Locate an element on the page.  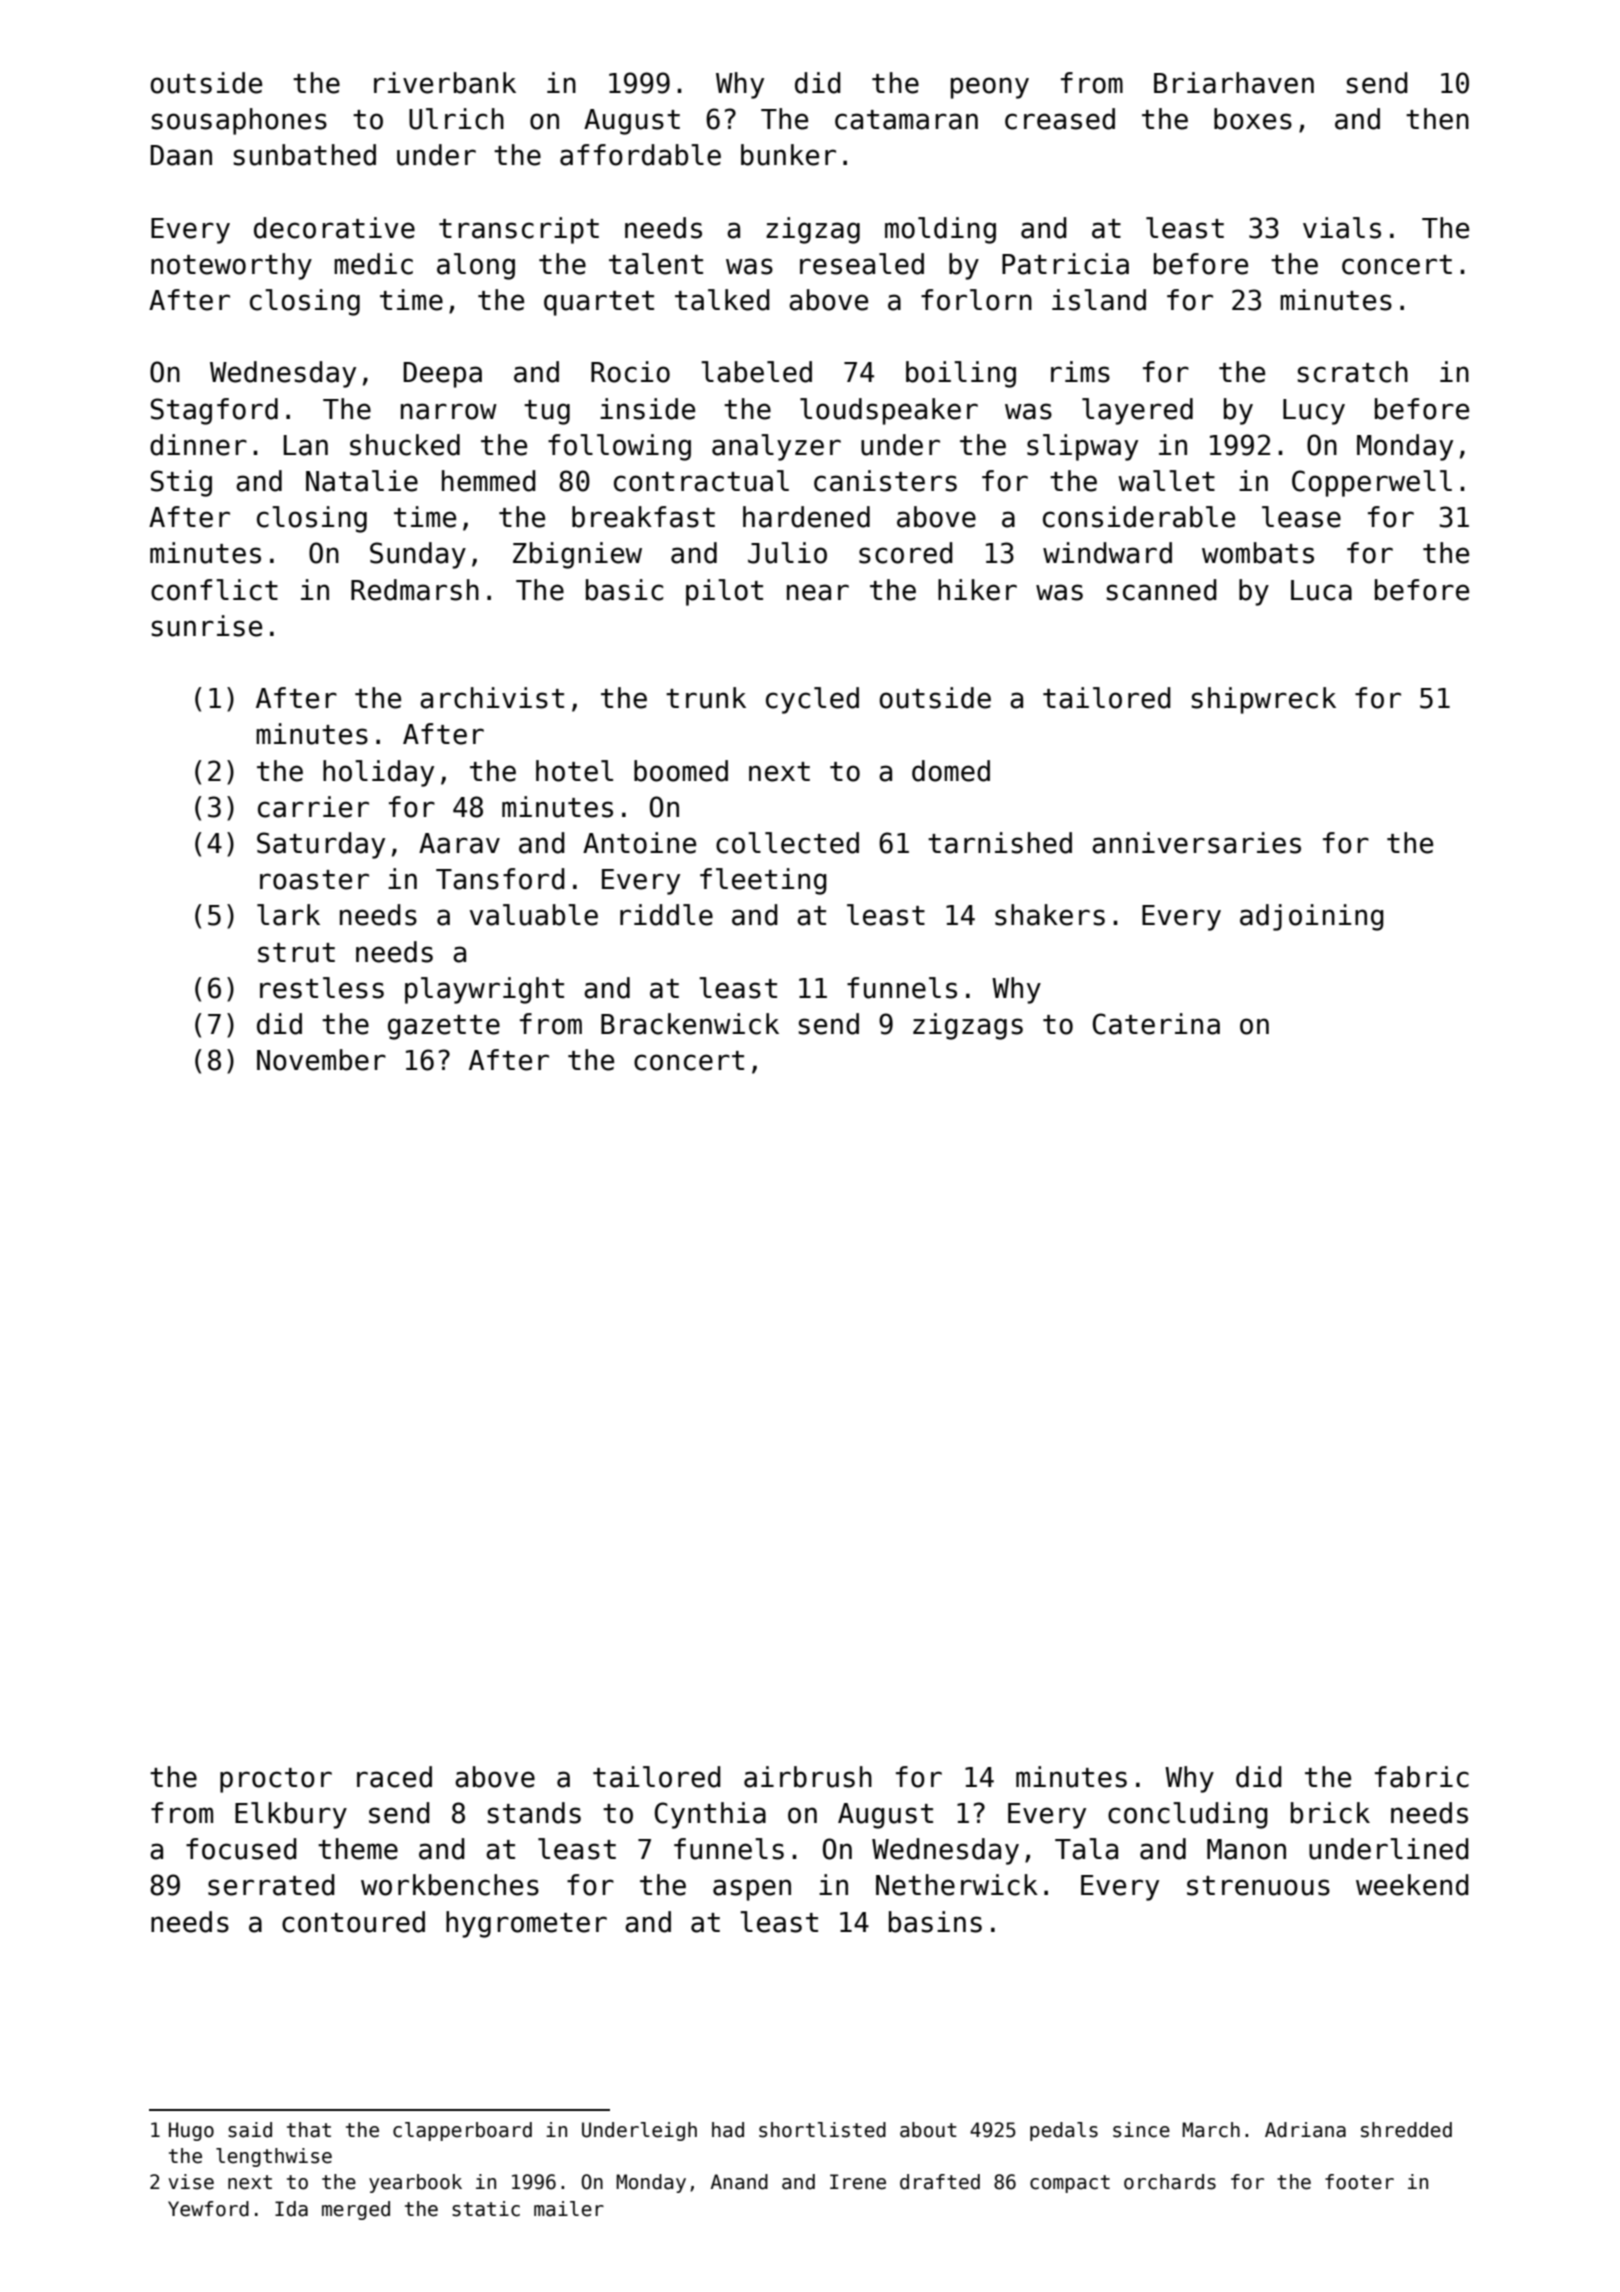
riverbank is located at coordinates (445, 83).
